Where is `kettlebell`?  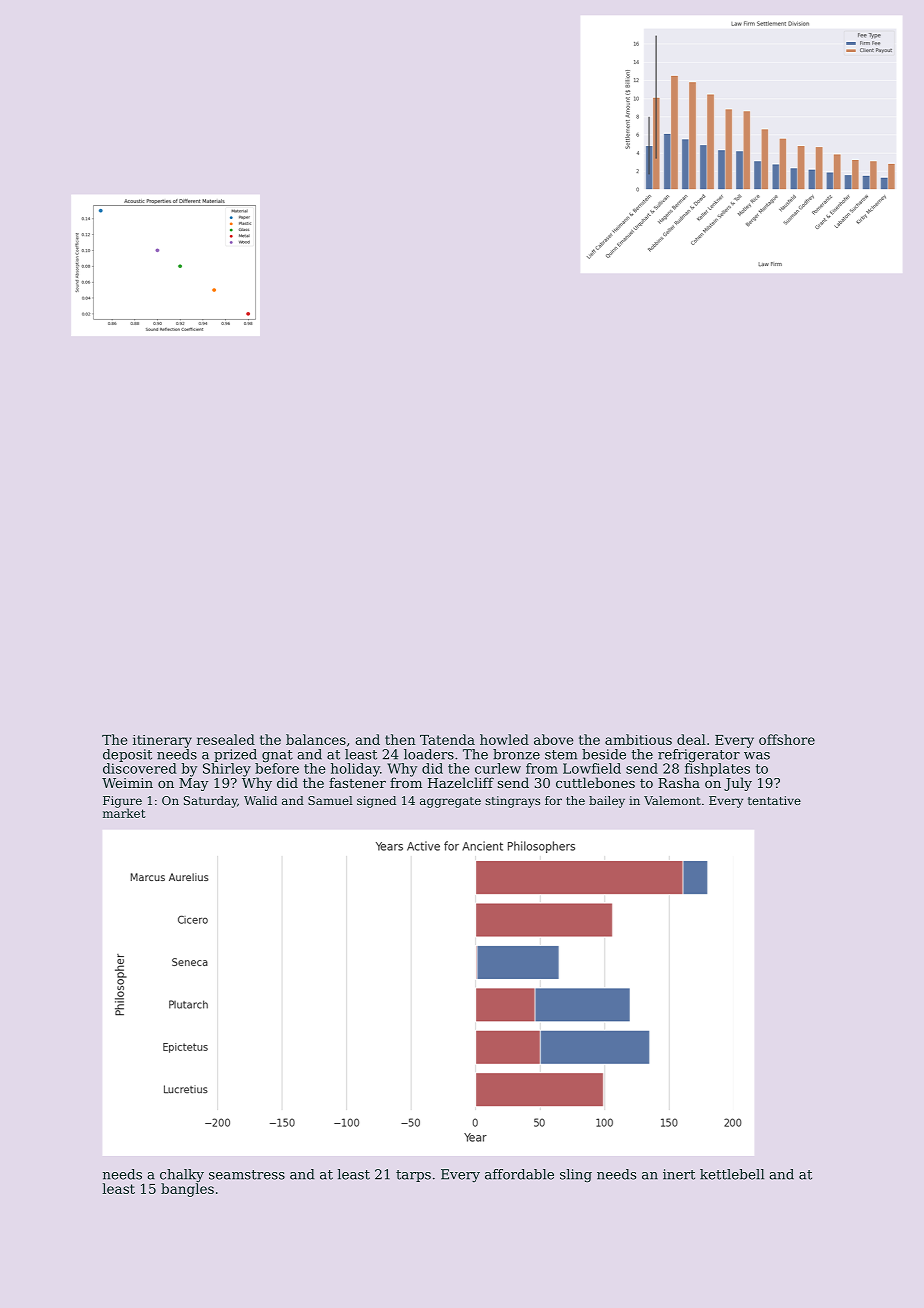
kettlebell is located at coordinates (732, 1174).
